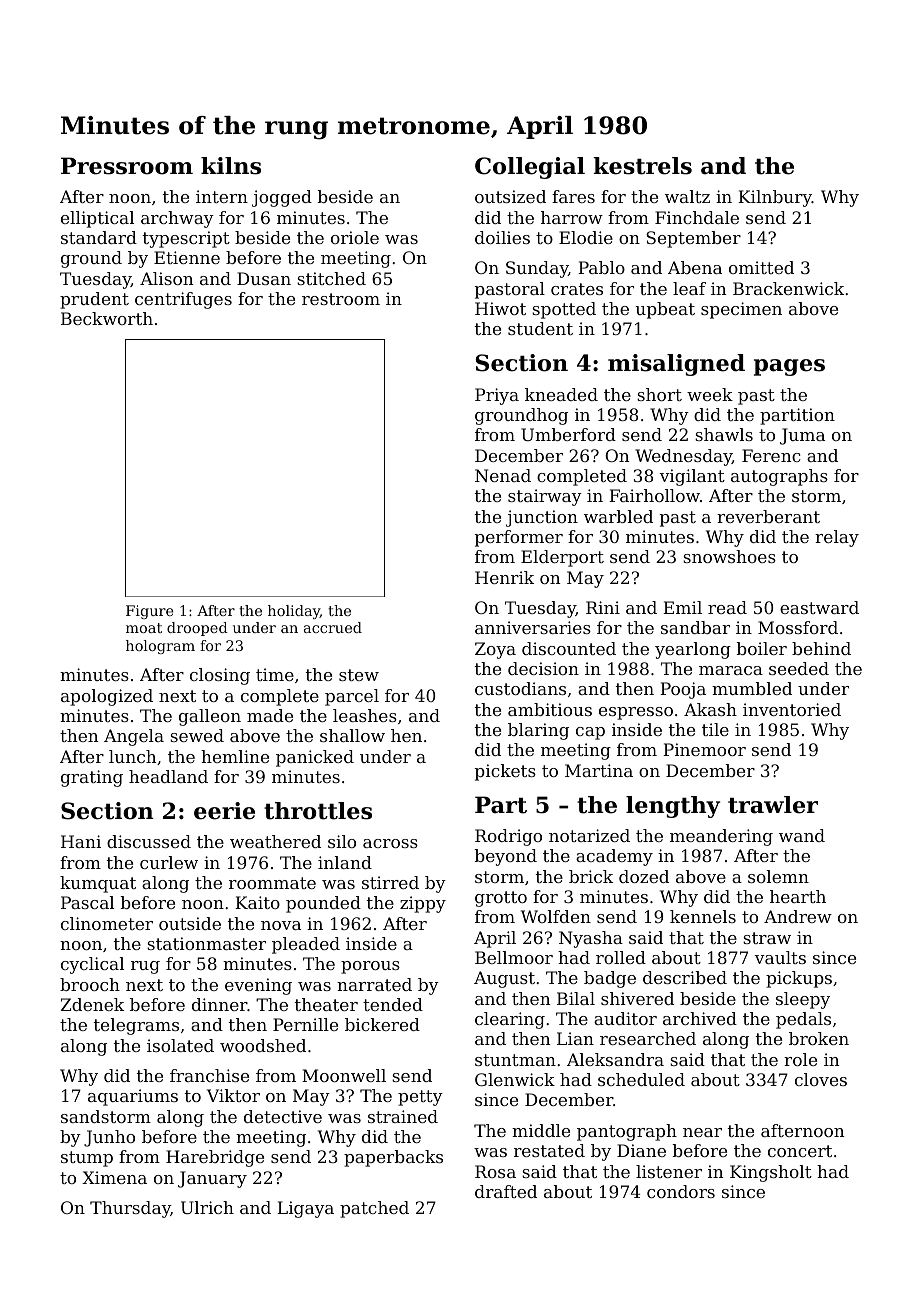  I want to click on Zoya, so click(495, 650).
